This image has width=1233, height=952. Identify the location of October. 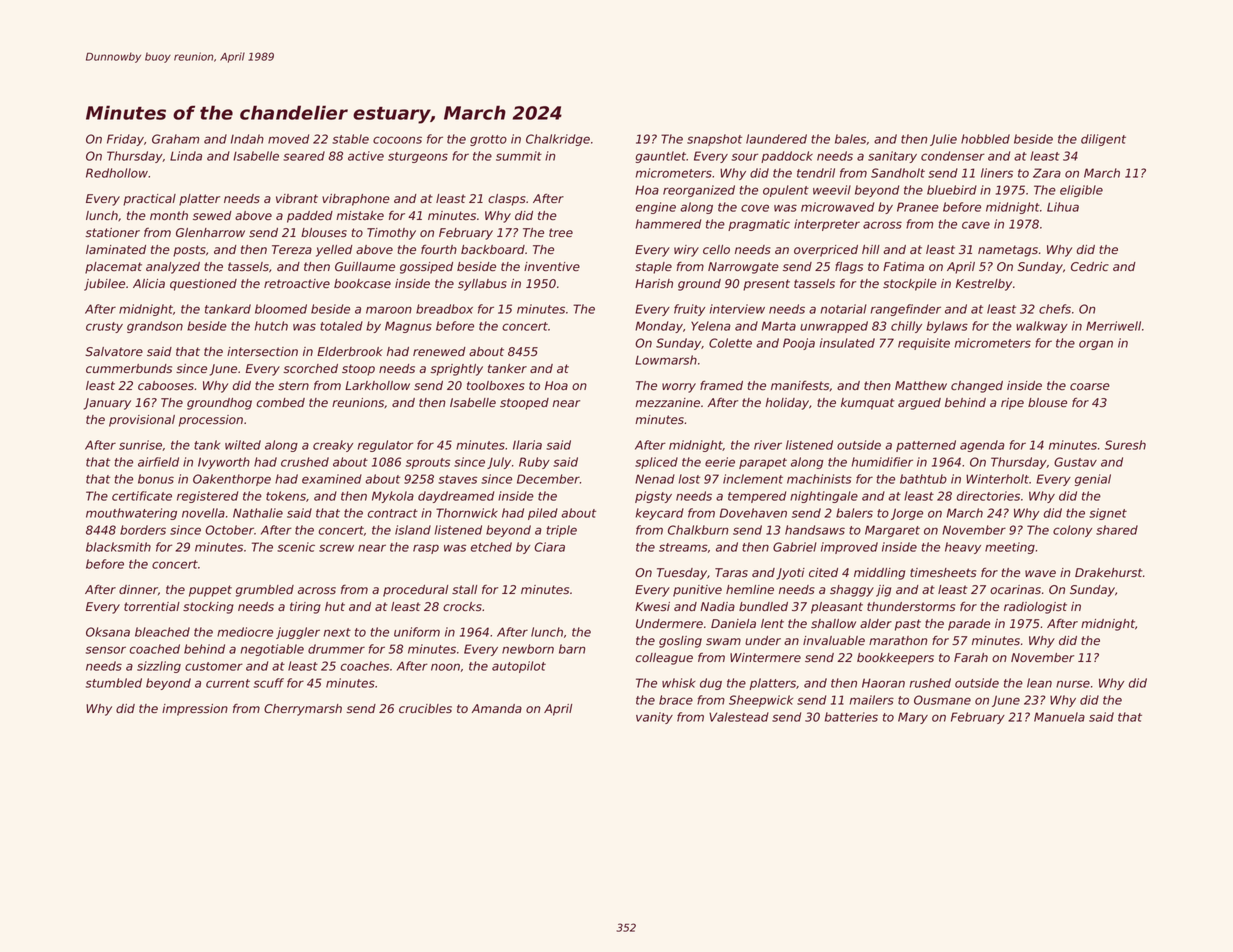
(229, 530).
